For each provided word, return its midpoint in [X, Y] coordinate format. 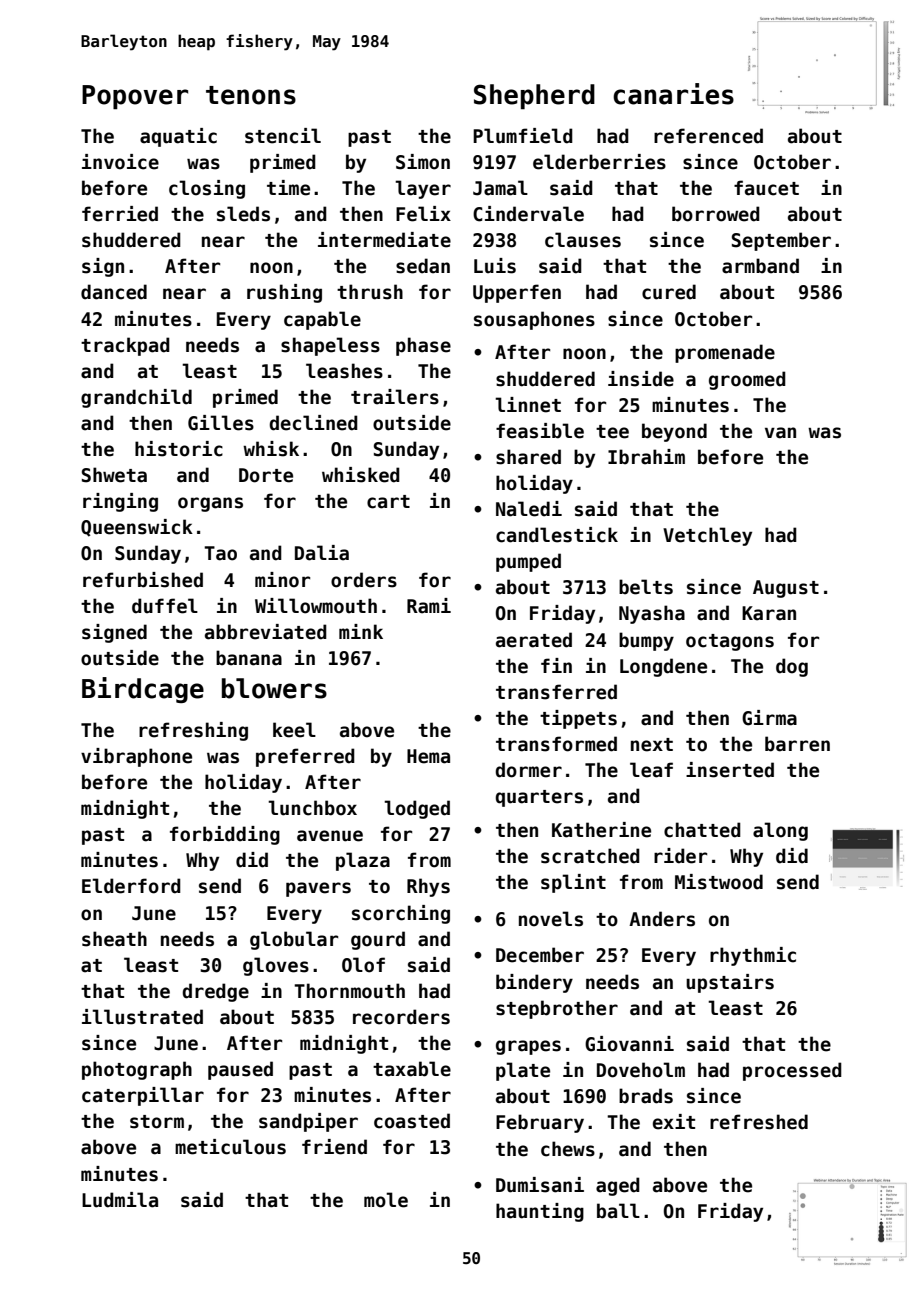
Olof [363, 965]
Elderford [131, 886]
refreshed [759, 1122]
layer [423, 189]
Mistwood [719, 882]
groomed [747, 380]
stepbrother [557, 1009]
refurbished [143, 580]
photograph [137, 1070]
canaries [673, 94]
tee [612, 432]
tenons [251, 95]
